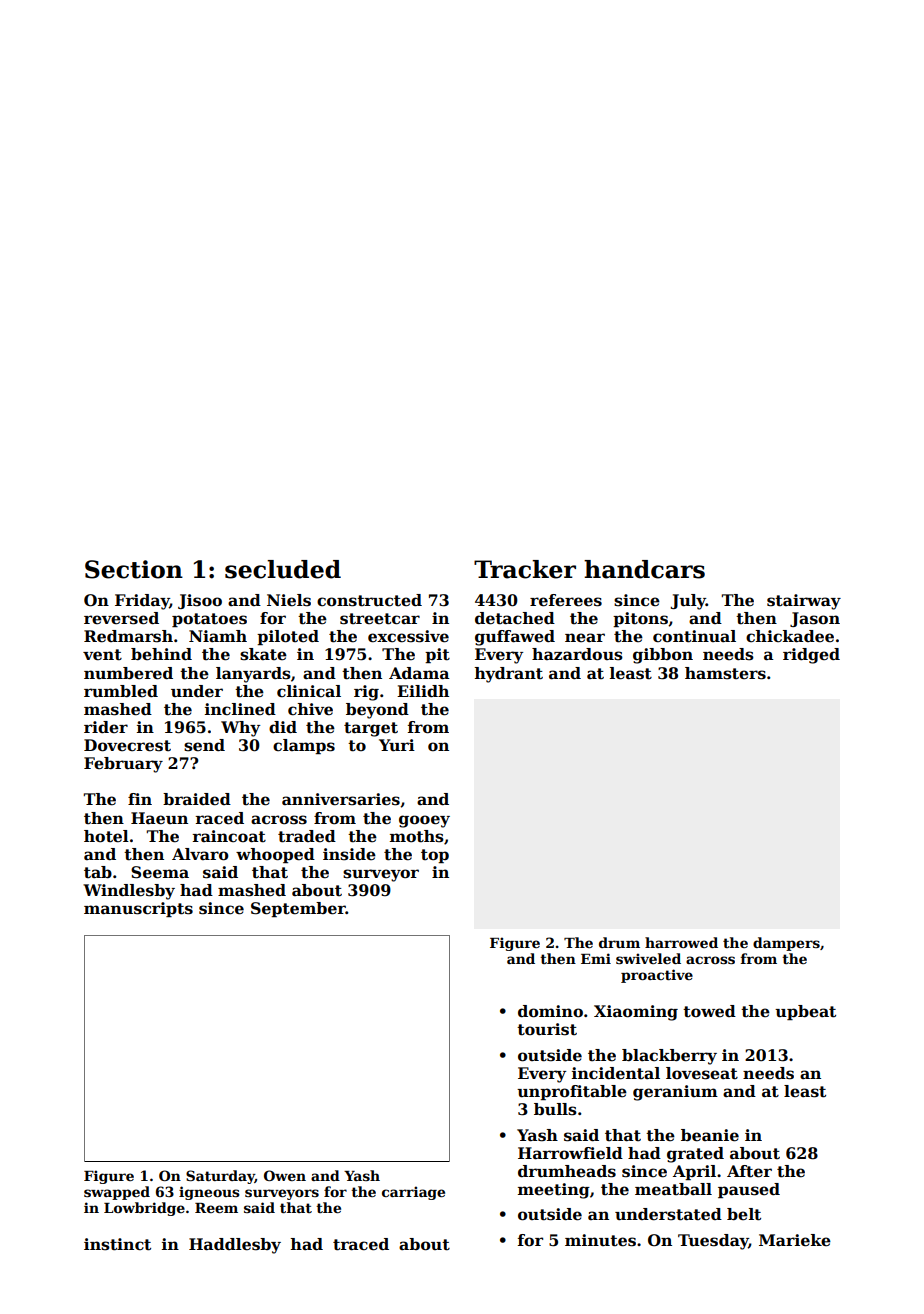 This screenshot has height=1314, width=924. What do you see at coordinates (811, 656) in the screenshot?
I see `ridged` at bounding box center [811, 656].
